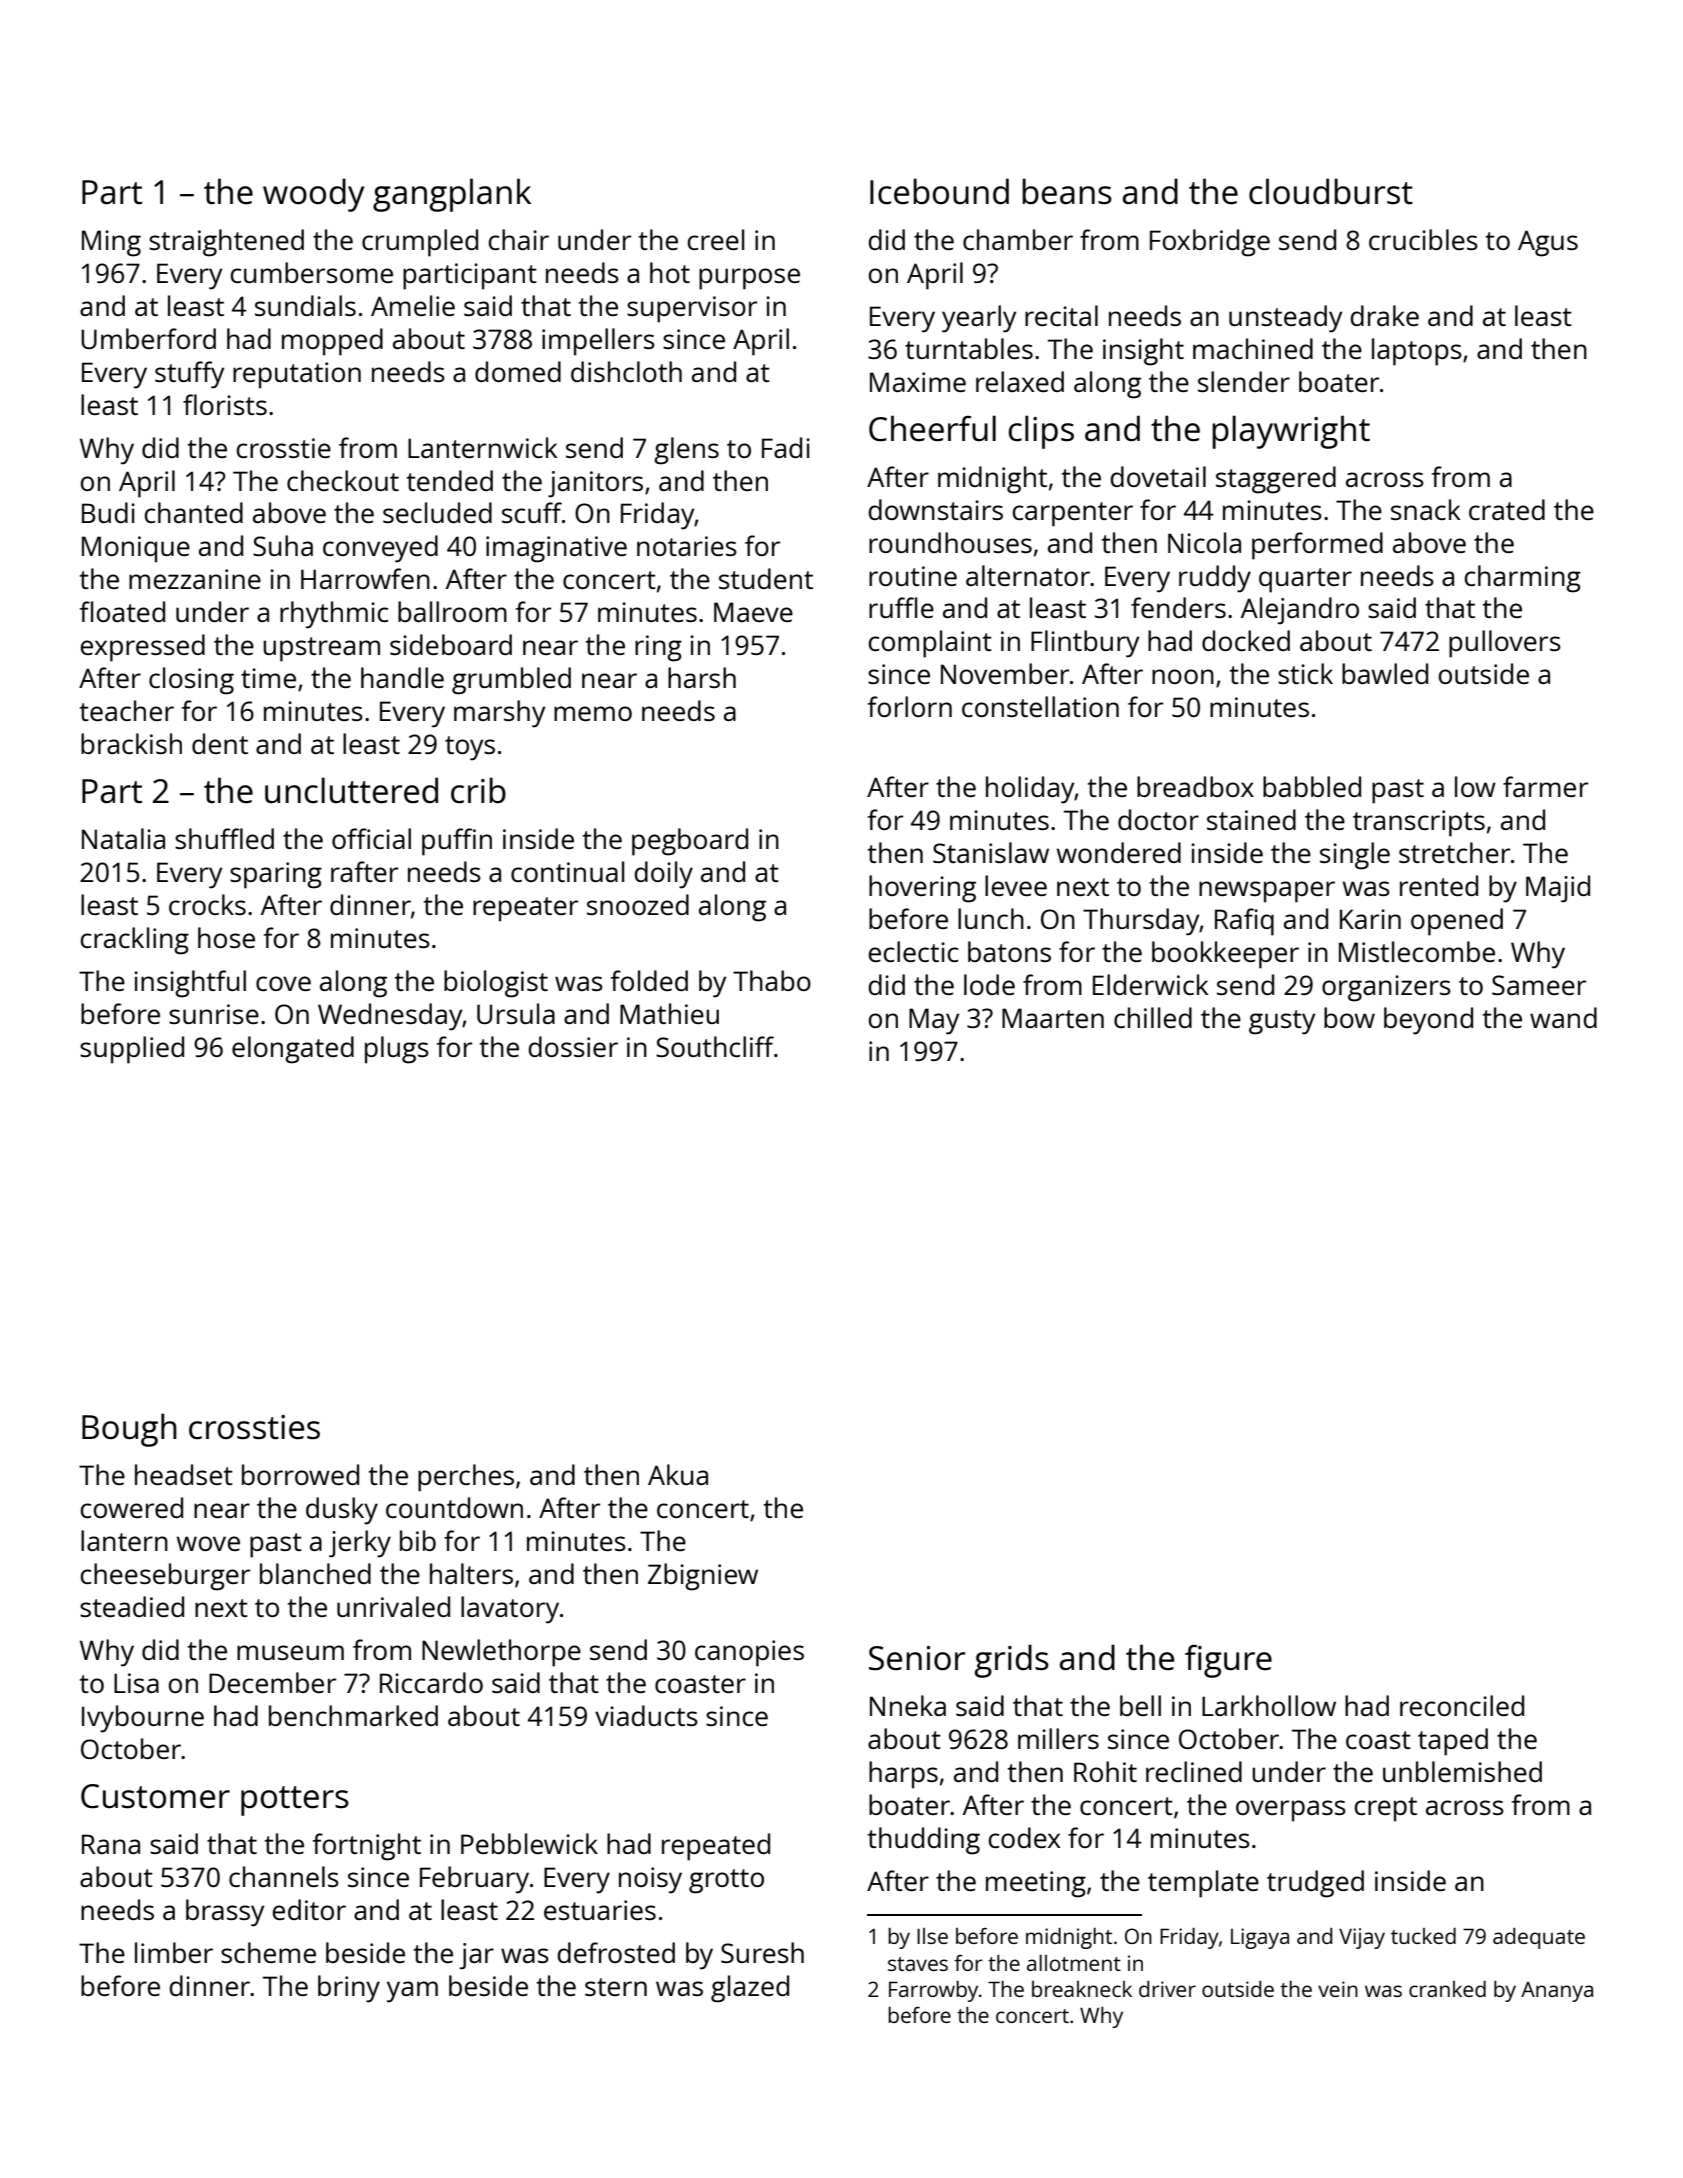 Image resolution: width=1683 pixels, height=2178 pixels. What do you see at coordinates (1507, 509) in the screenshot?
I see `crated` at bounding box center [1507, 509].
